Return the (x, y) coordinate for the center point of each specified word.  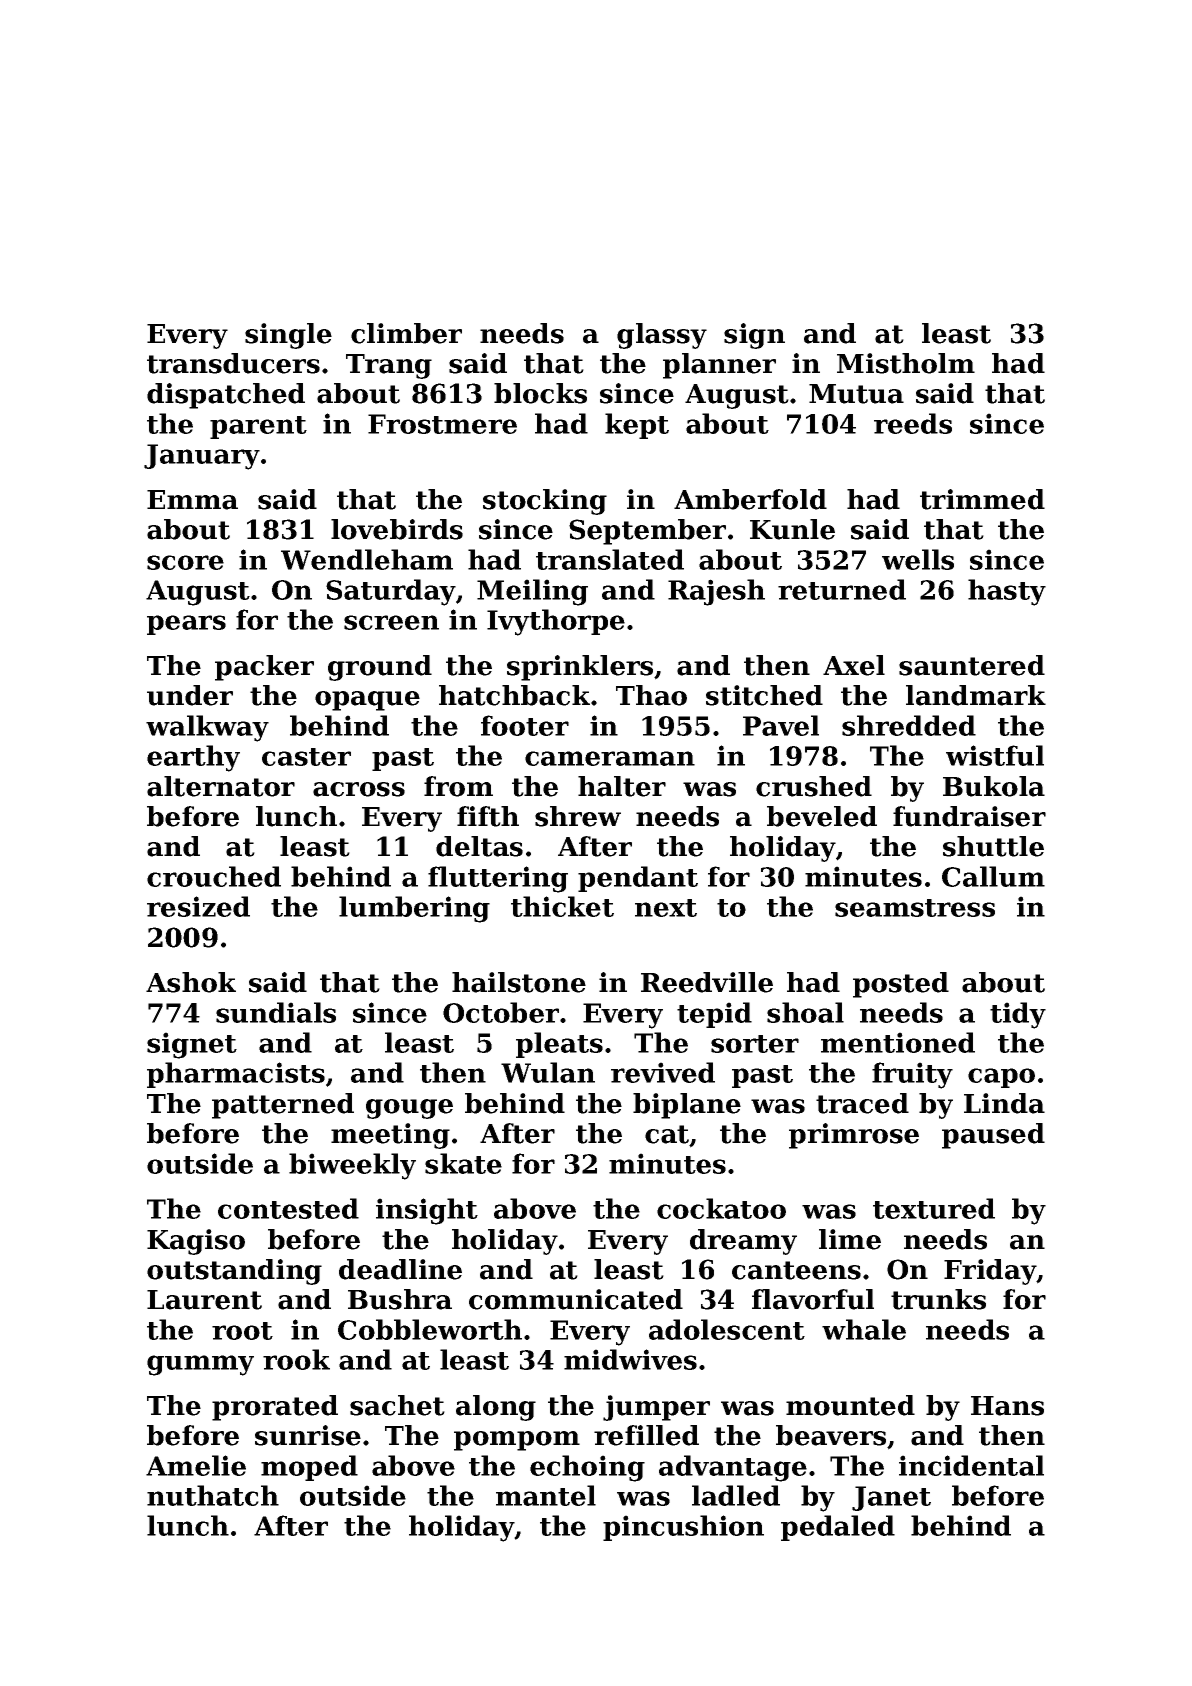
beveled (822, 816)
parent (258, 427)
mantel (546, 1495)
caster (306, 757)
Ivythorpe (556, 622)
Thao (651, 695)
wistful (995, 755)
